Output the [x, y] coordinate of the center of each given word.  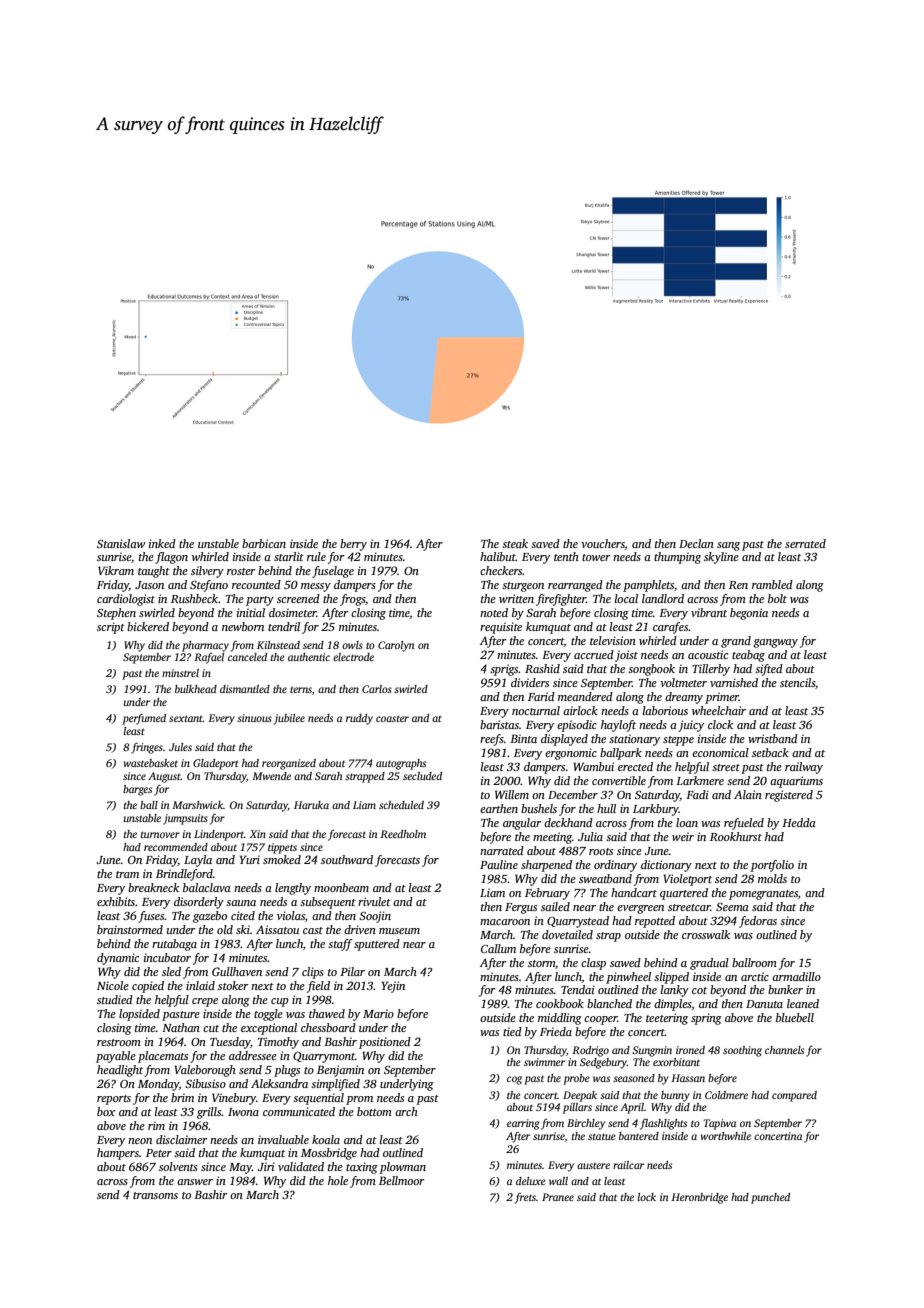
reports [114, 1100]
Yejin [393, 987]
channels [784, 1050]
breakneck [153, 887]
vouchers [603, 544]
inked [162, 543]
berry [353, 545]
